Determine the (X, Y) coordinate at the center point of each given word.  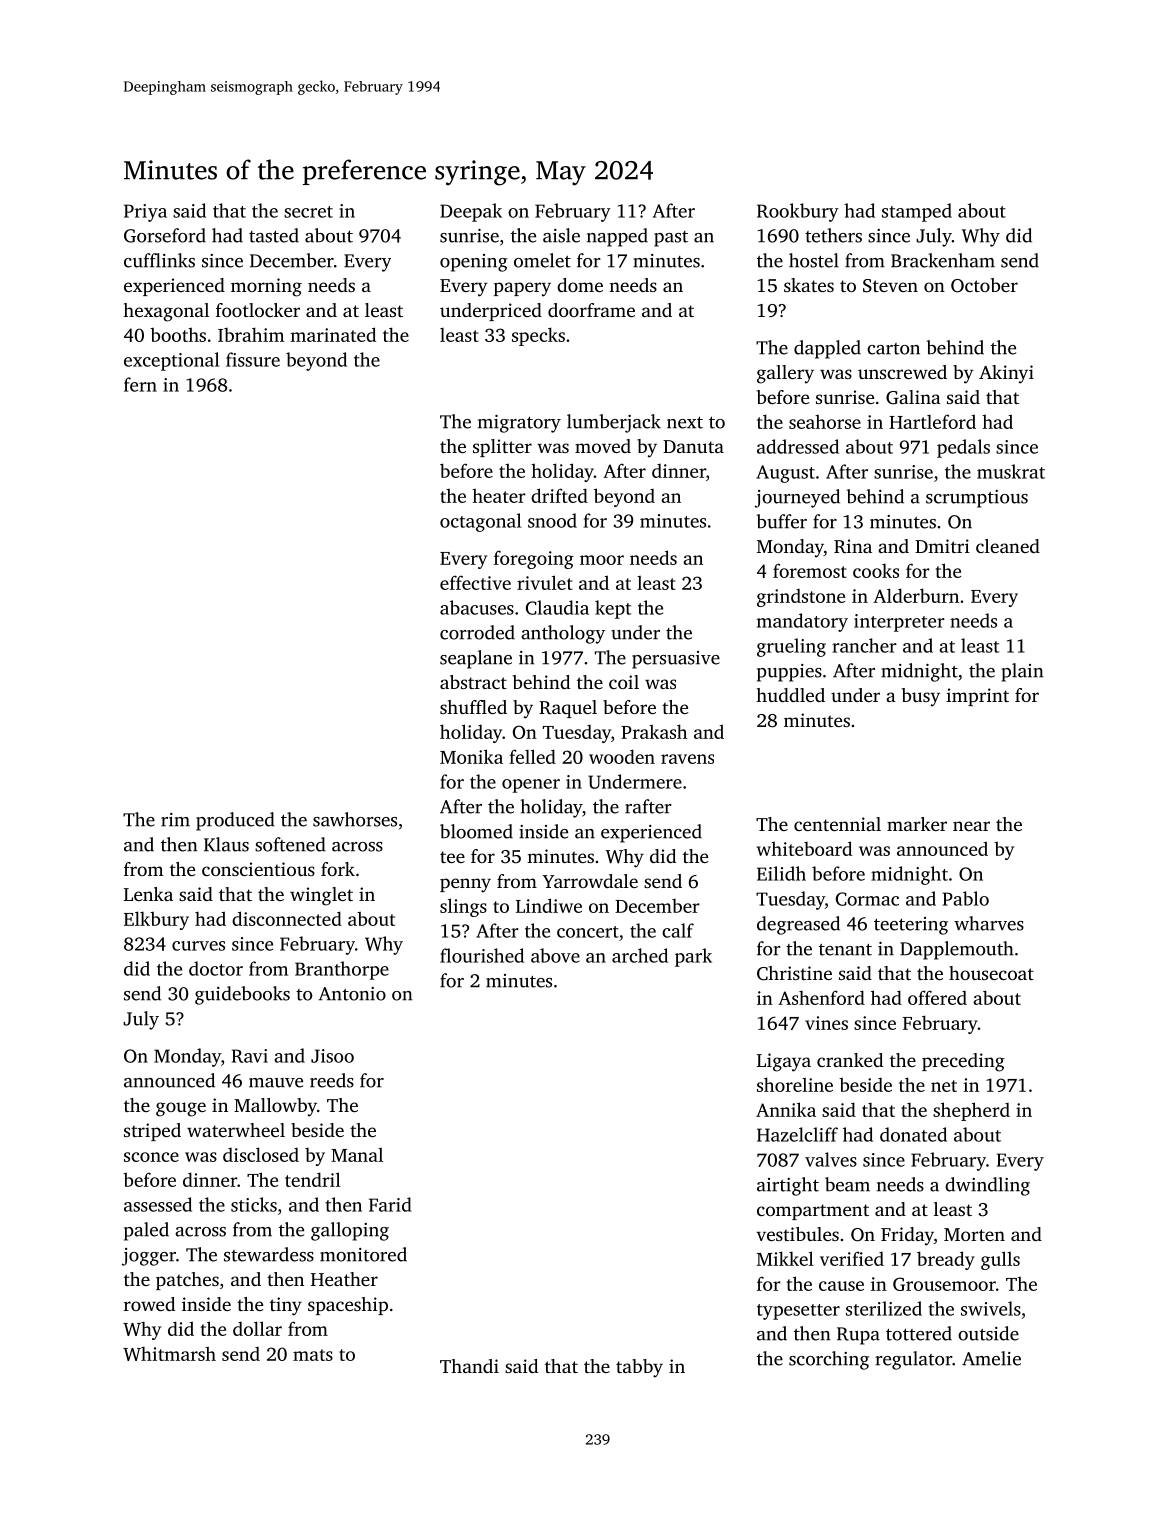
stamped (917, 212)
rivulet (545, 582)
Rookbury (798, 212)
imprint (977, 697)
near (971, 826)
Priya (145, 213)
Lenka (148, 894)
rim (175, 820)
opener (531, 786)
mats (313, 1355)
